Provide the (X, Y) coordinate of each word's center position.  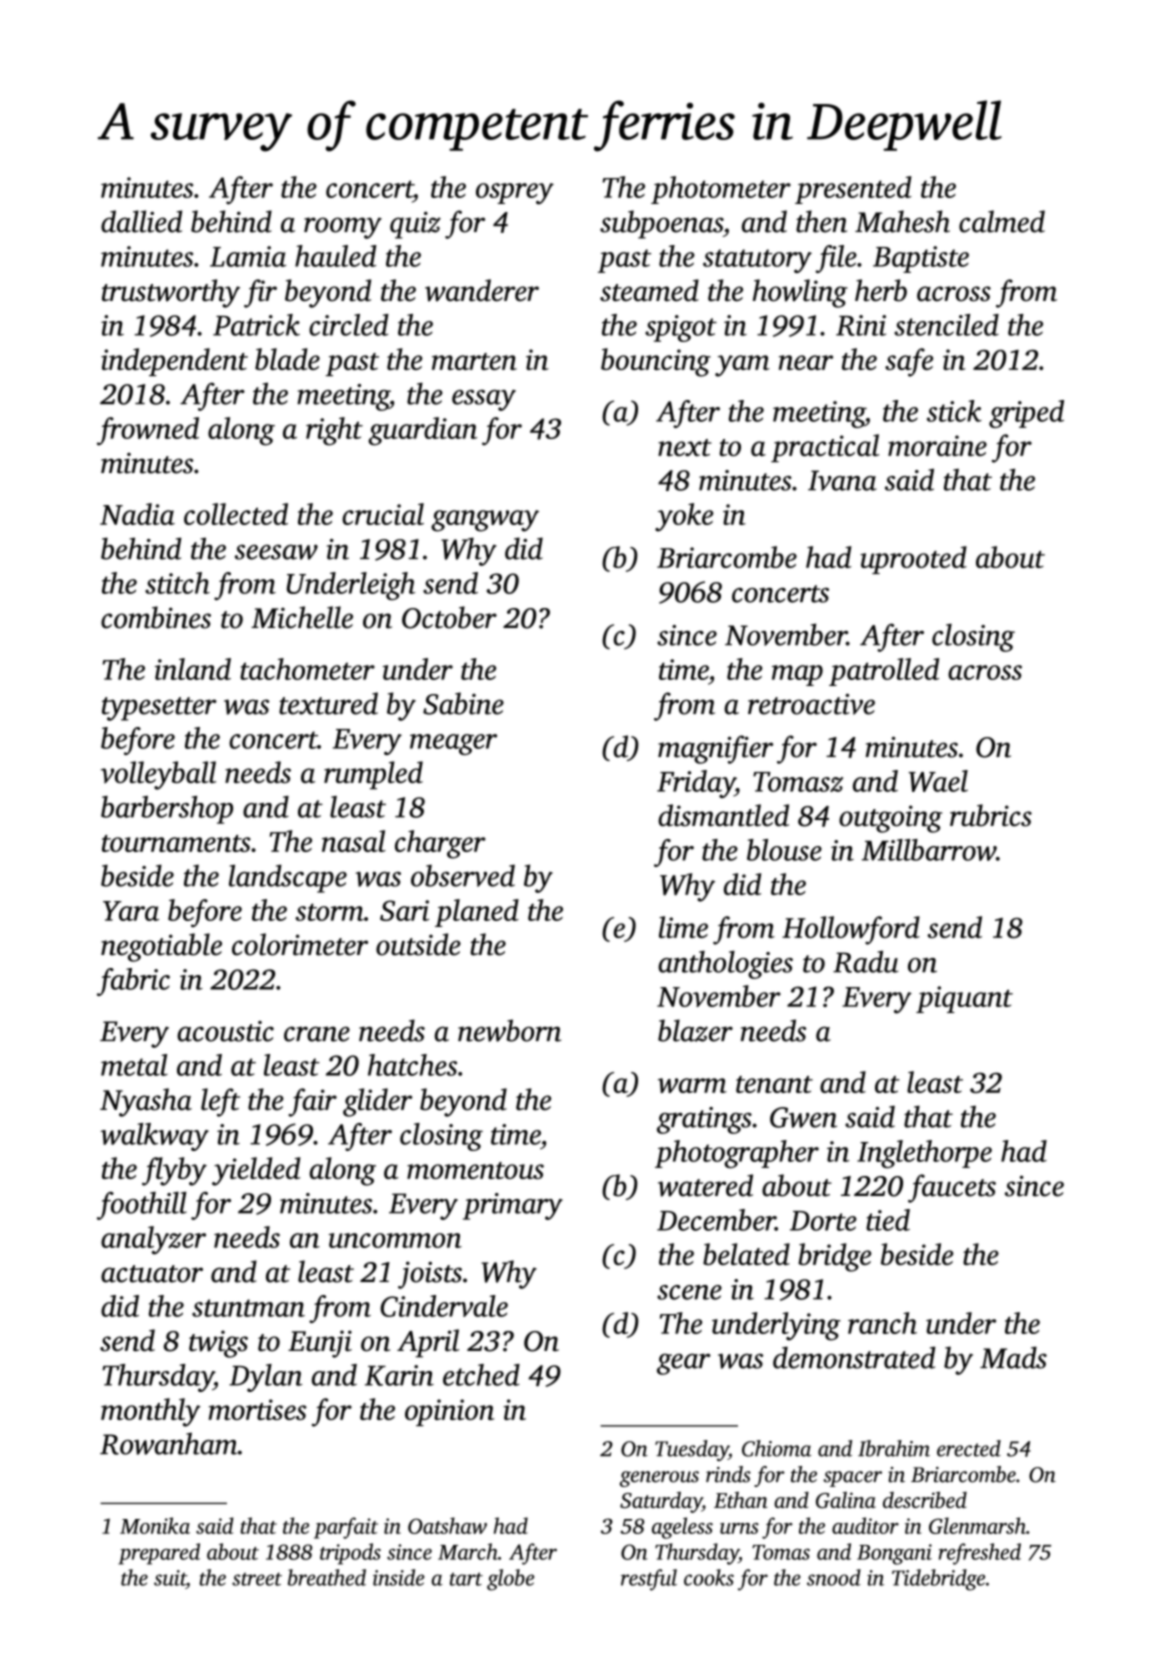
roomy (343, 228)
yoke (684, 517)
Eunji (320, 1344)
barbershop (167, 810)
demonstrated (854, 1357)
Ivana (842, 480)
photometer (721, 190)
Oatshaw (447, 1525)
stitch (177, 583)
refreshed (980, 1554)
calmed (1002, 221)
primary (513, 1206)
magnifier (715, 749)
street (257, 1579)
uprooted (913, 560)
